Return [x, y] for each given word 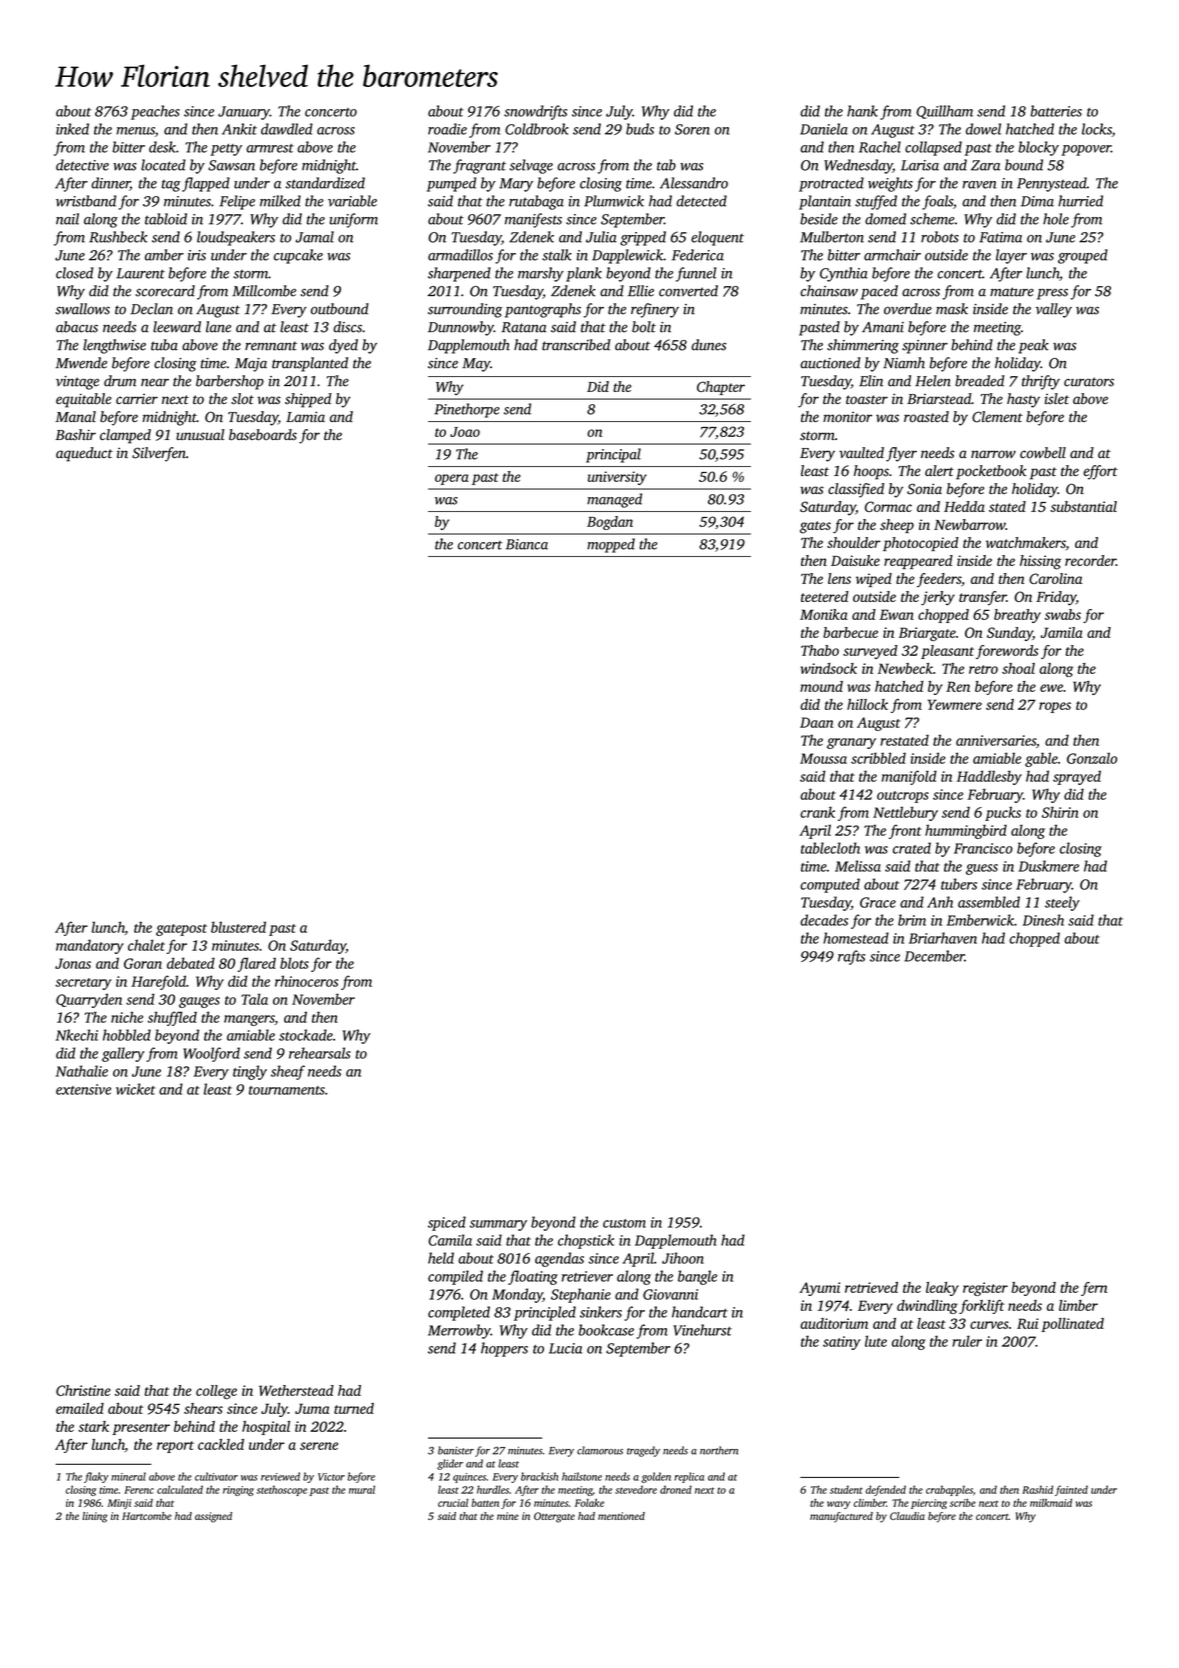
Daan [816, 722]
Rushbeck [118, 237]
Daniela [824, 129]
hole [1056, 219]
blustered [238, 927]
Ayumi [819, 1289]
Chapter [721, 388]
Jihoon [683, 1258]
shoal [1018, 668]
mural [362, 1489]
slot [242, 399]
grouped [1083, 256]
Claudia [907, 1516]
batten [485, 1503]
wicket [135, 1089]
